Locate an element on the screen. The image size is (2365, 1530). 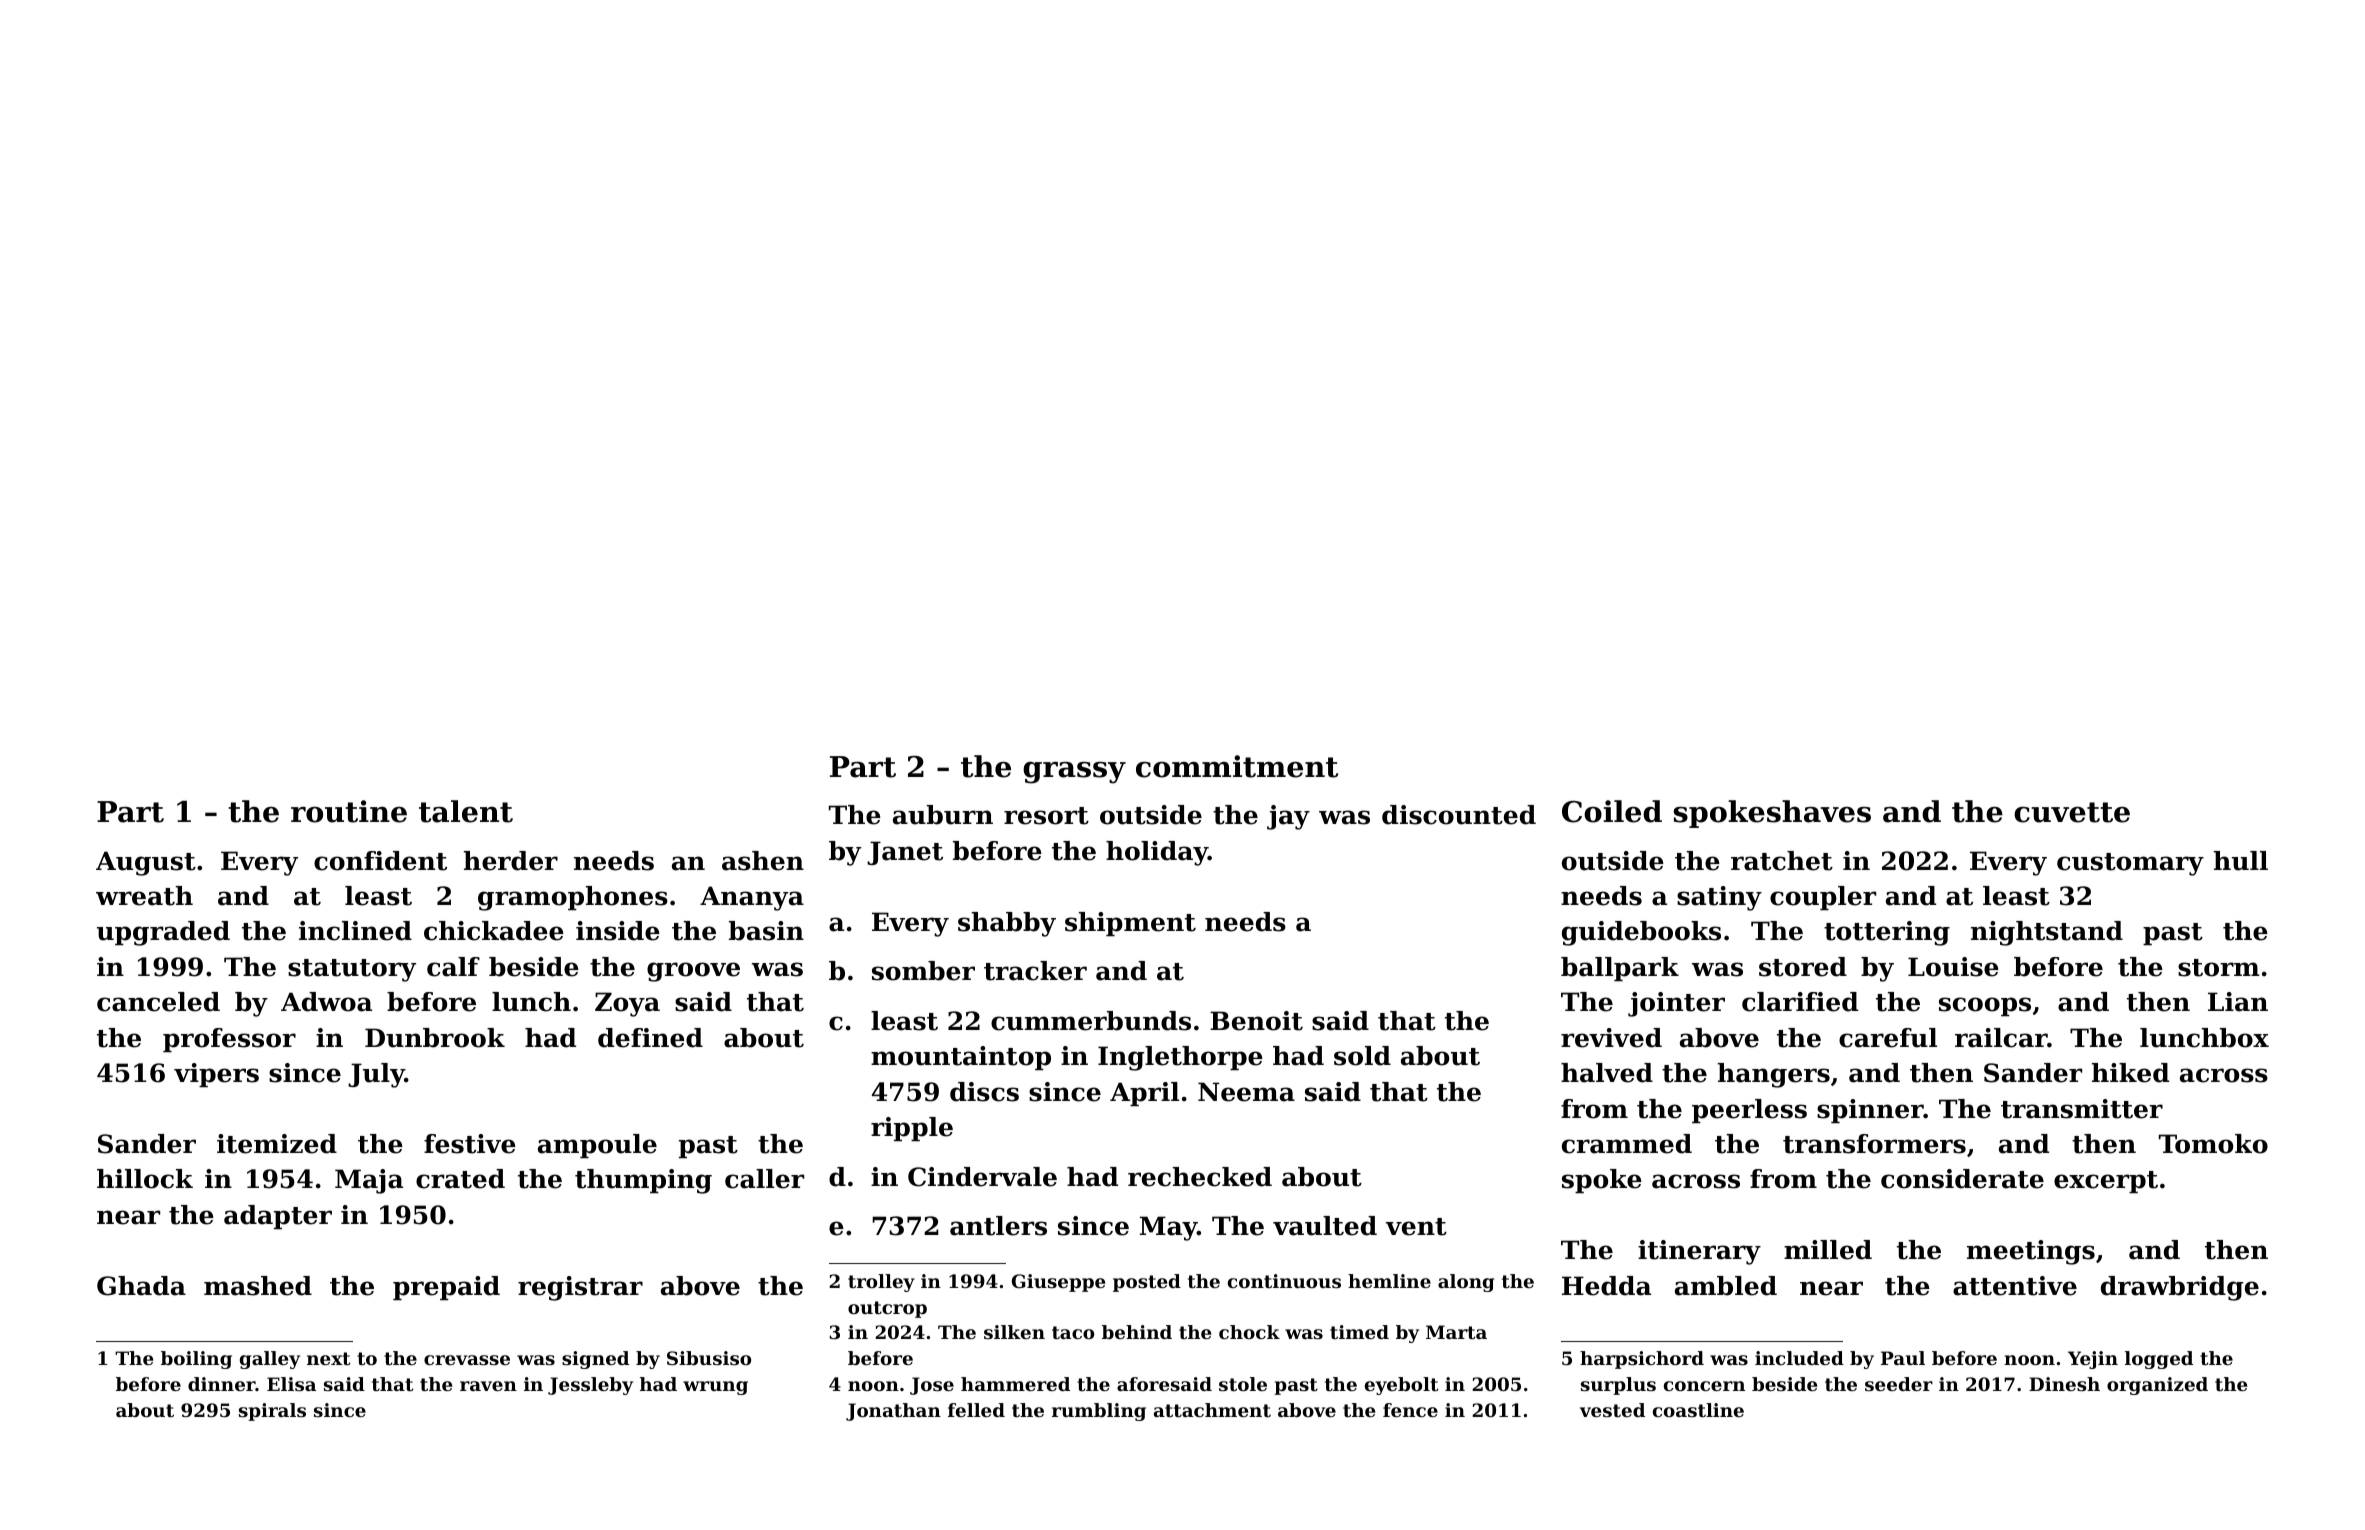
talent is located at coordinates (466, 811).
